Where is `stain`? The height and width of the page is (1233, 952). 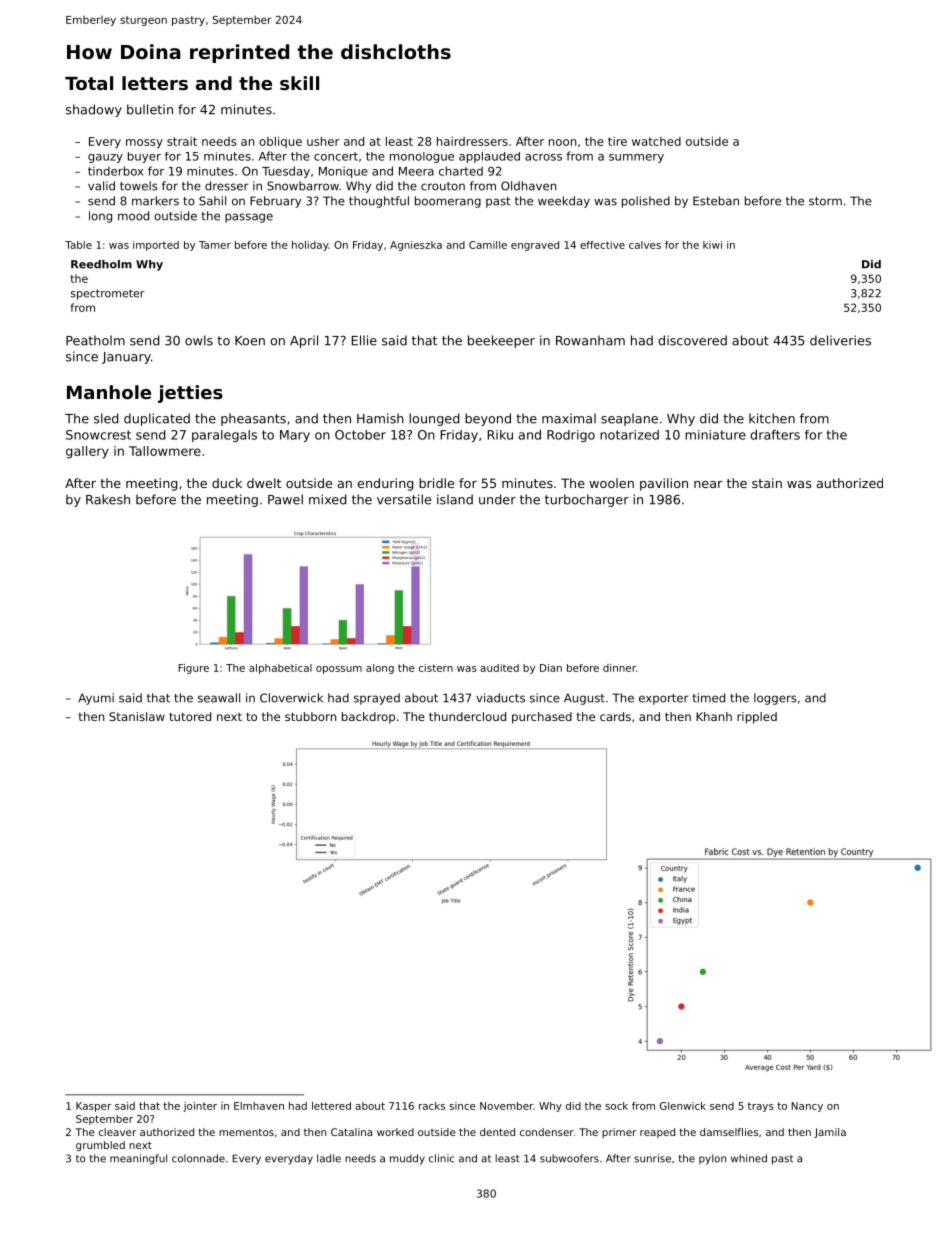 stain is located at coordinates (767, 483).
